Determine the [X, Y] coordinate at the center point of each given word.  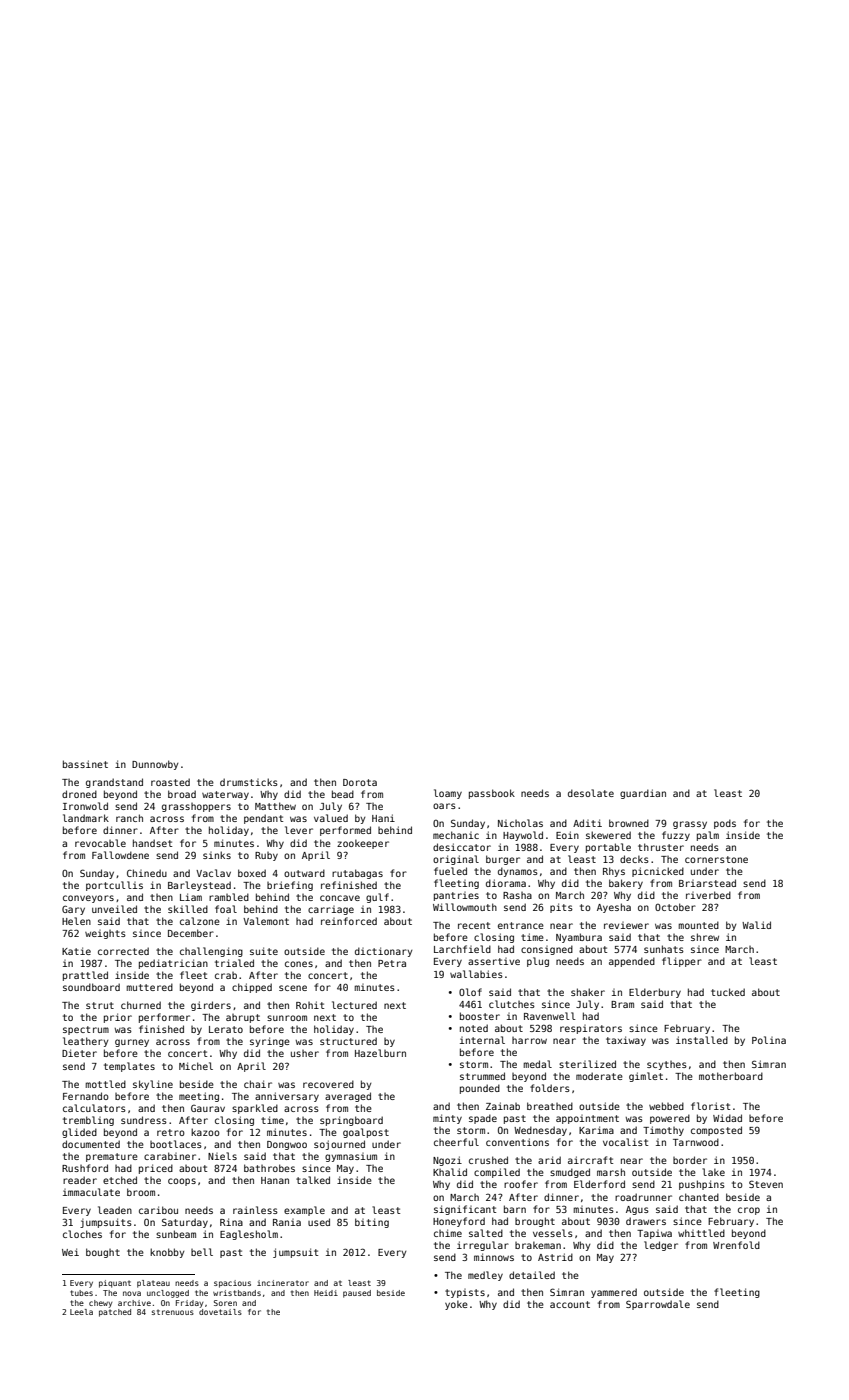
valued [331, 818]
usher [305, 1053]
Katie [76, 951]
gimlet [646, 1077]
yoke [456, 1305]
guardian [643, 794]
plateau [153, 1284]
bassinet [85, 764]
